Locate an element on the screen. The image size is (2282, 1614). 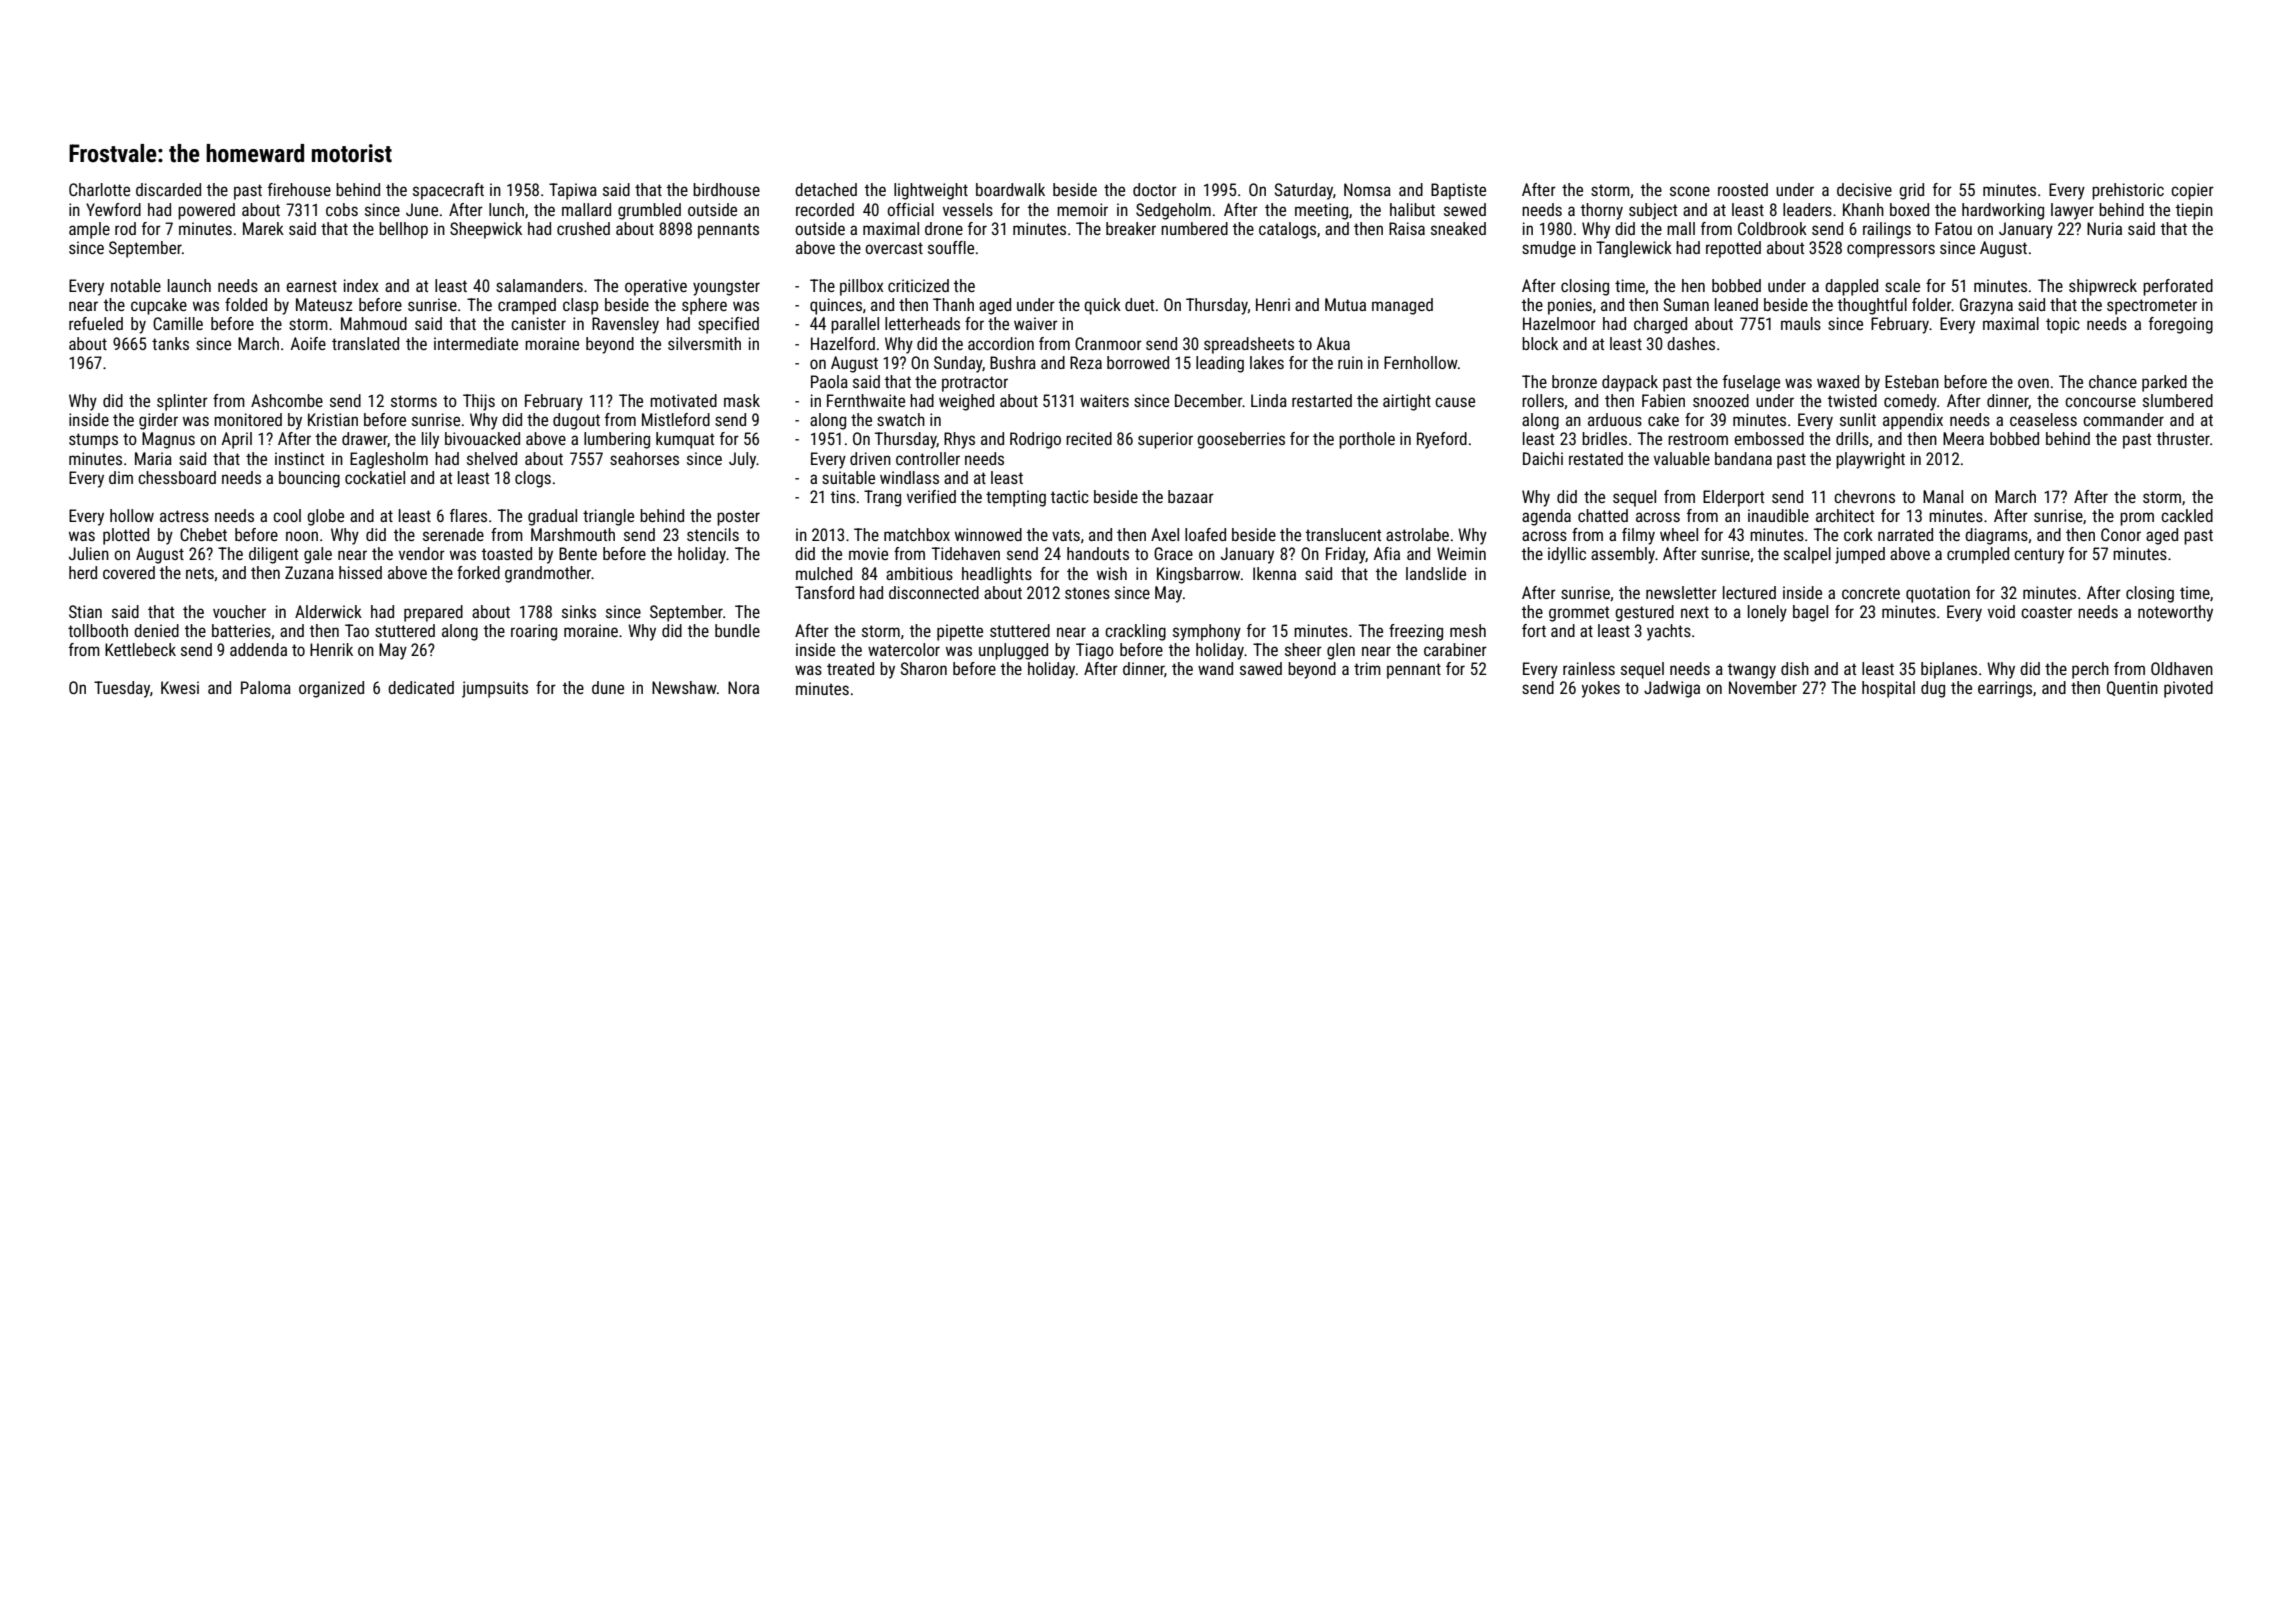
Kettlebeck is located at coordinates (140, 649).
